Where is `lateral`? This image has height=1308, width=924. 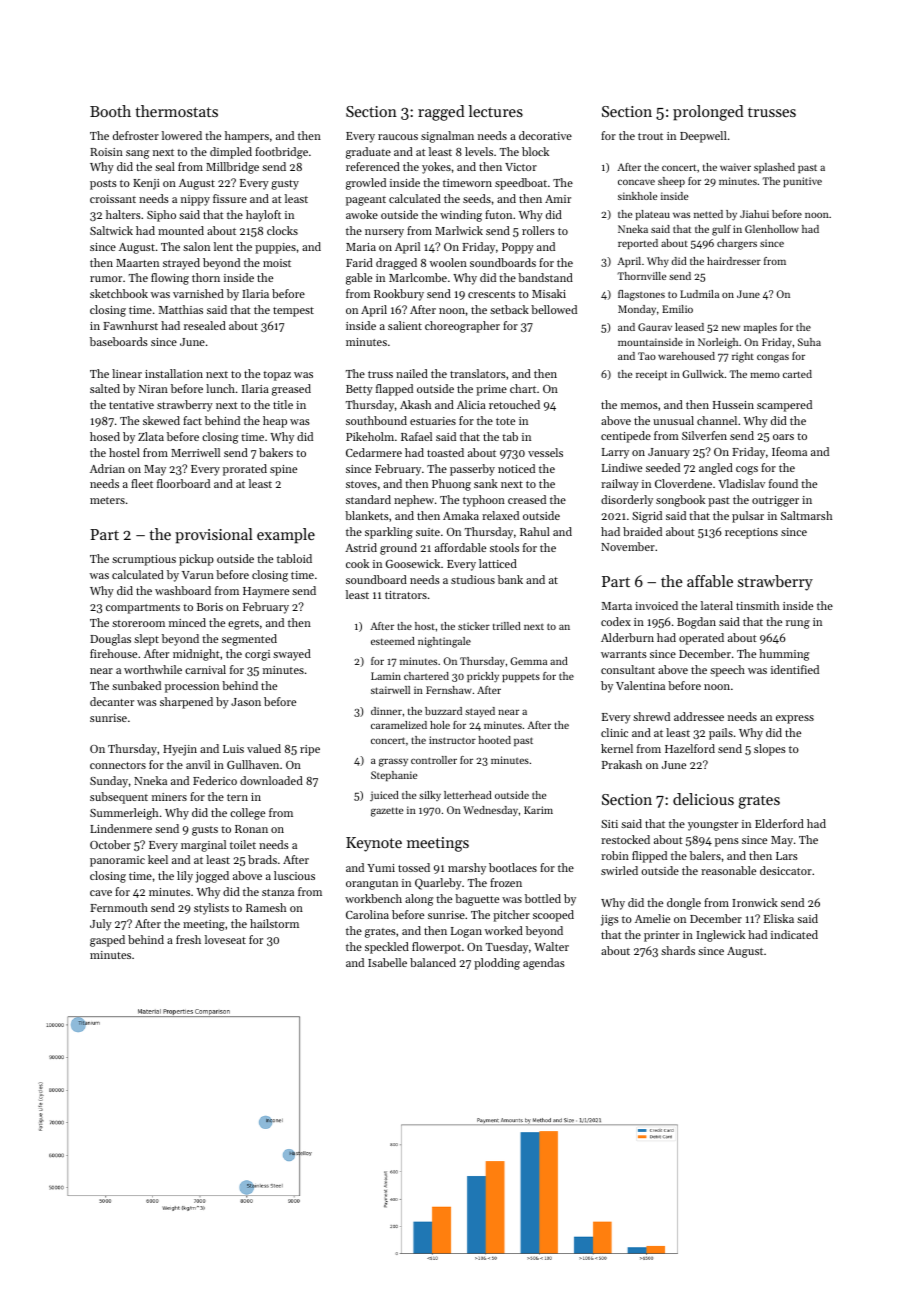
lateral is located at coordinates (717, 605).
